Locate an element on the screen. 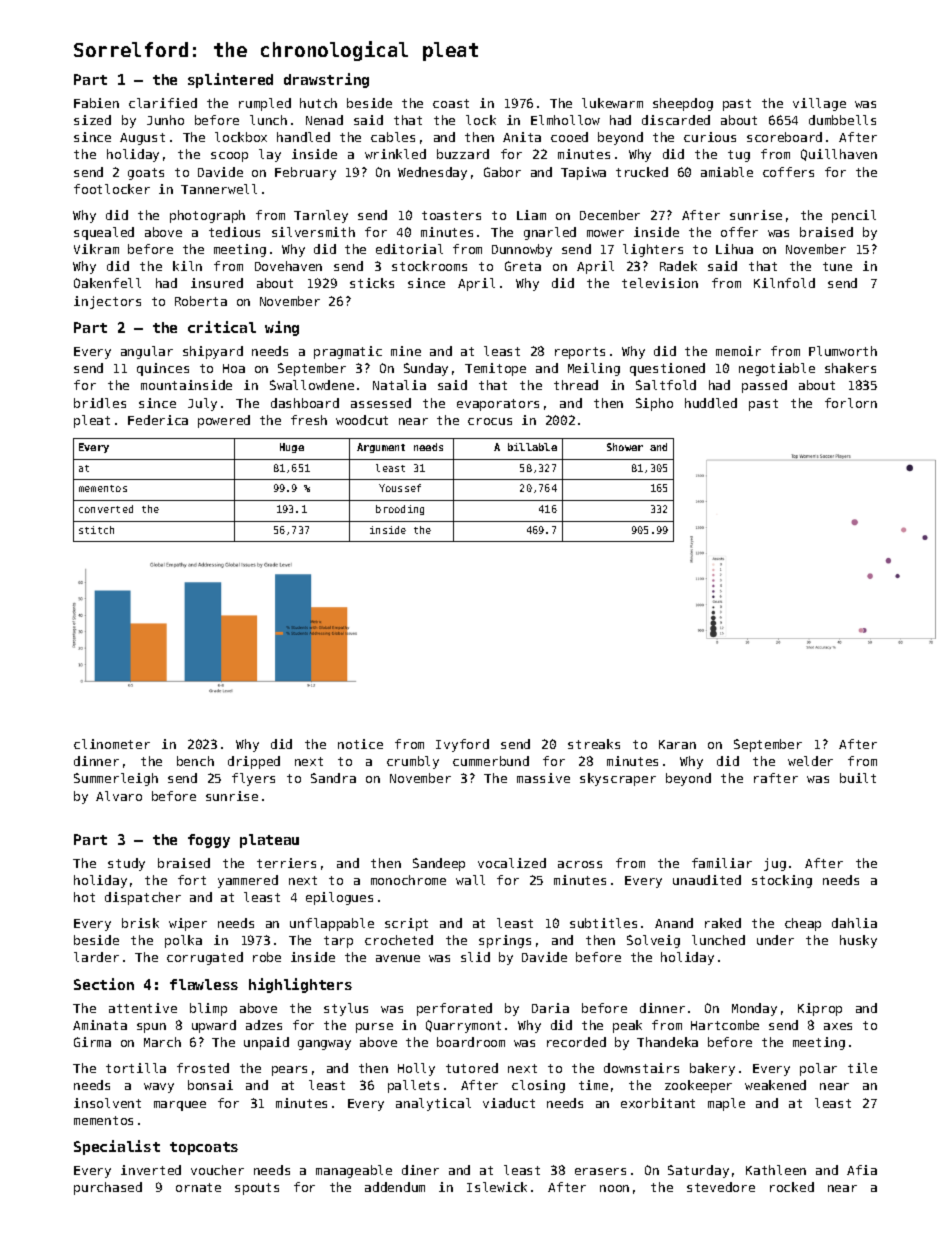 This screenshot has height=1233, width=952. Fabien is located at coordinates (96, 103).
